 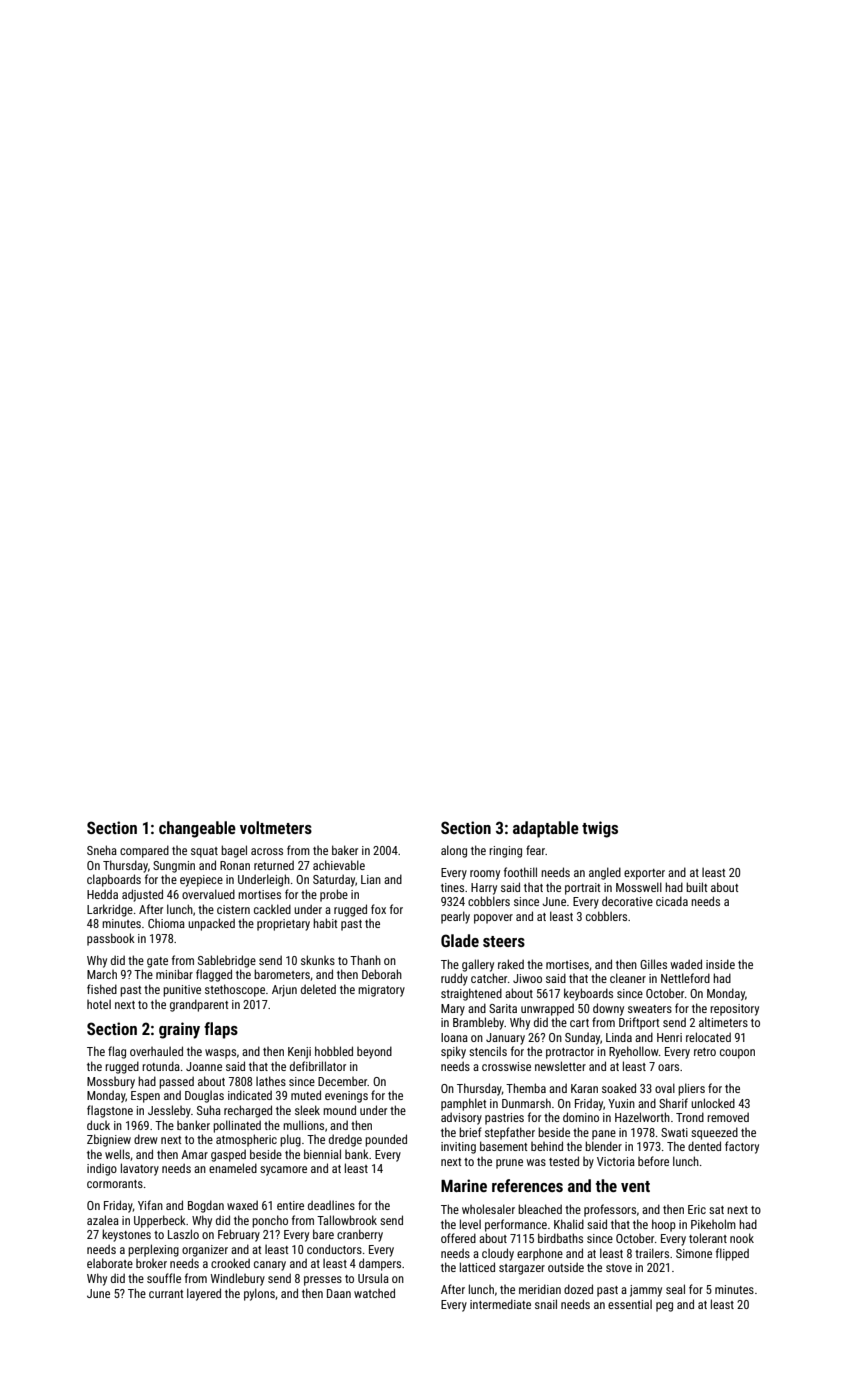 What do you see at coordinates (653, 964) in the image?
I see `Gilles` at bounding box center [653, 964].
